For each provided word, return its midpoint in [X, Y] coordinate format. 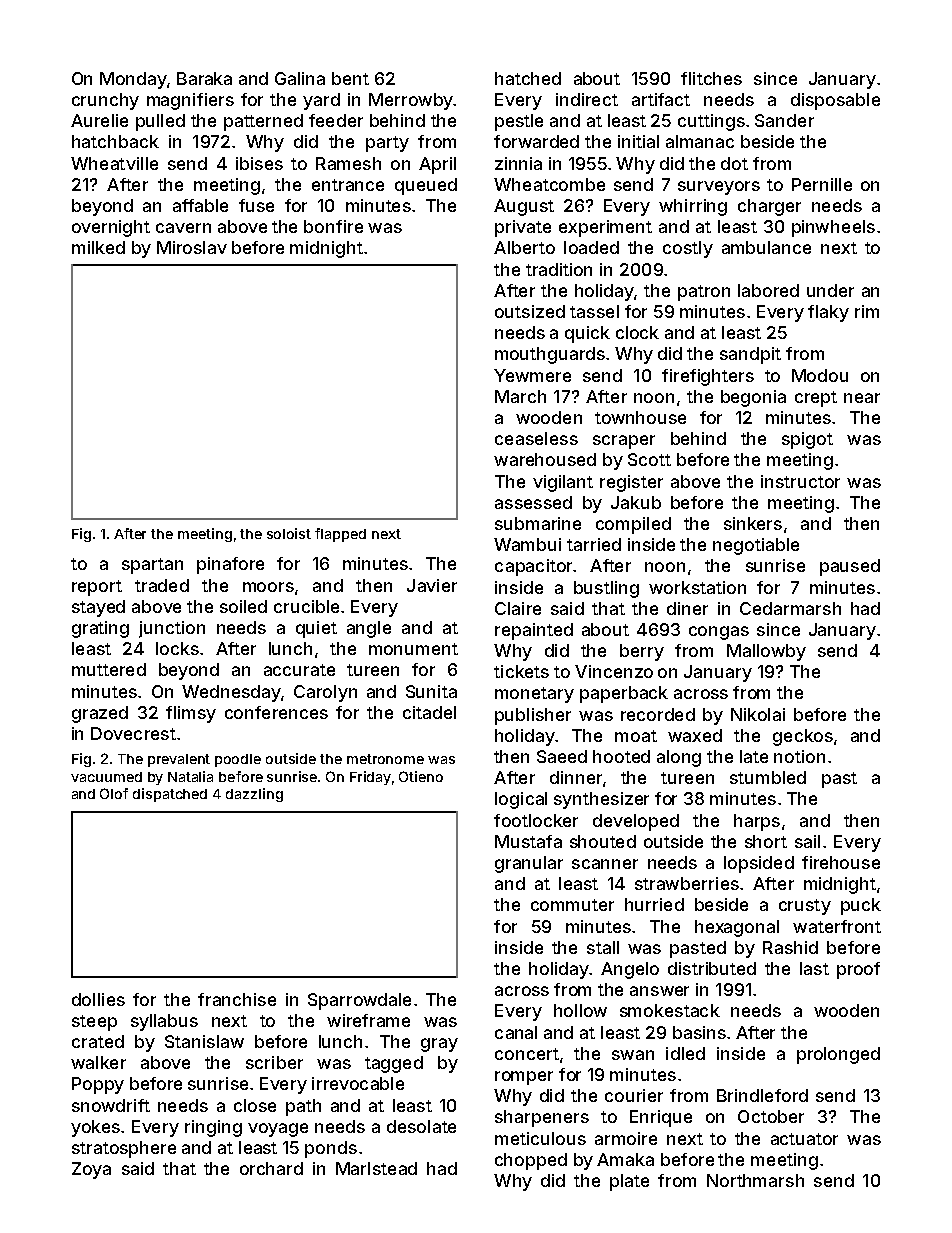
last [814, 968]
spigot [807, 440]
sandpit [750, 355]
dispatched [170, 795]
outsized [530, 311]
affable [200, 205]
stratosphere [124, 1149]
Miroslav [192, 247]
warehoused [545, 459]
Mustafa [528, 841]
